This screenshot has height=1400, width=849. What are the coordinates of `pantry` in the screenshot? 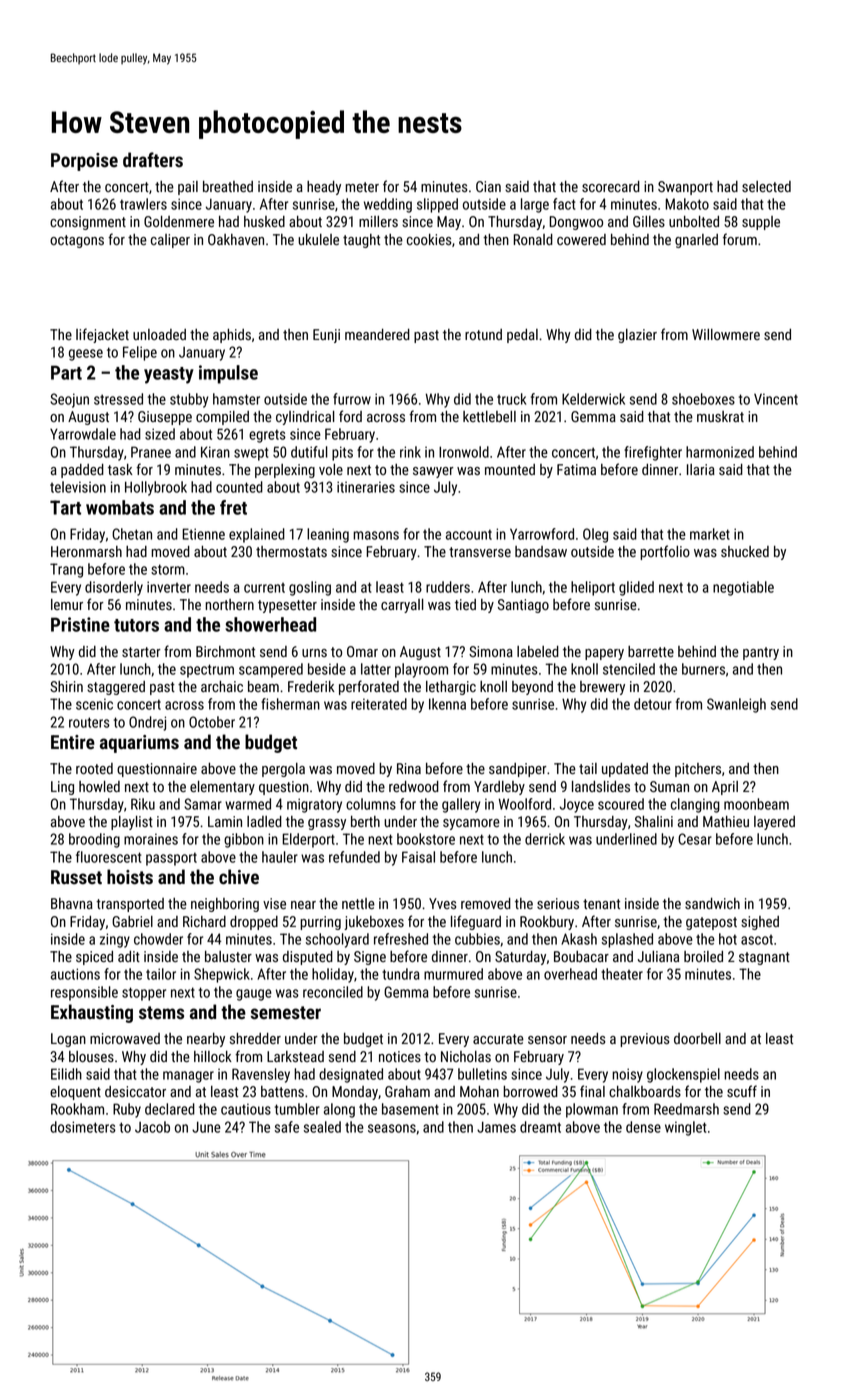 It's located at (761, 653).
